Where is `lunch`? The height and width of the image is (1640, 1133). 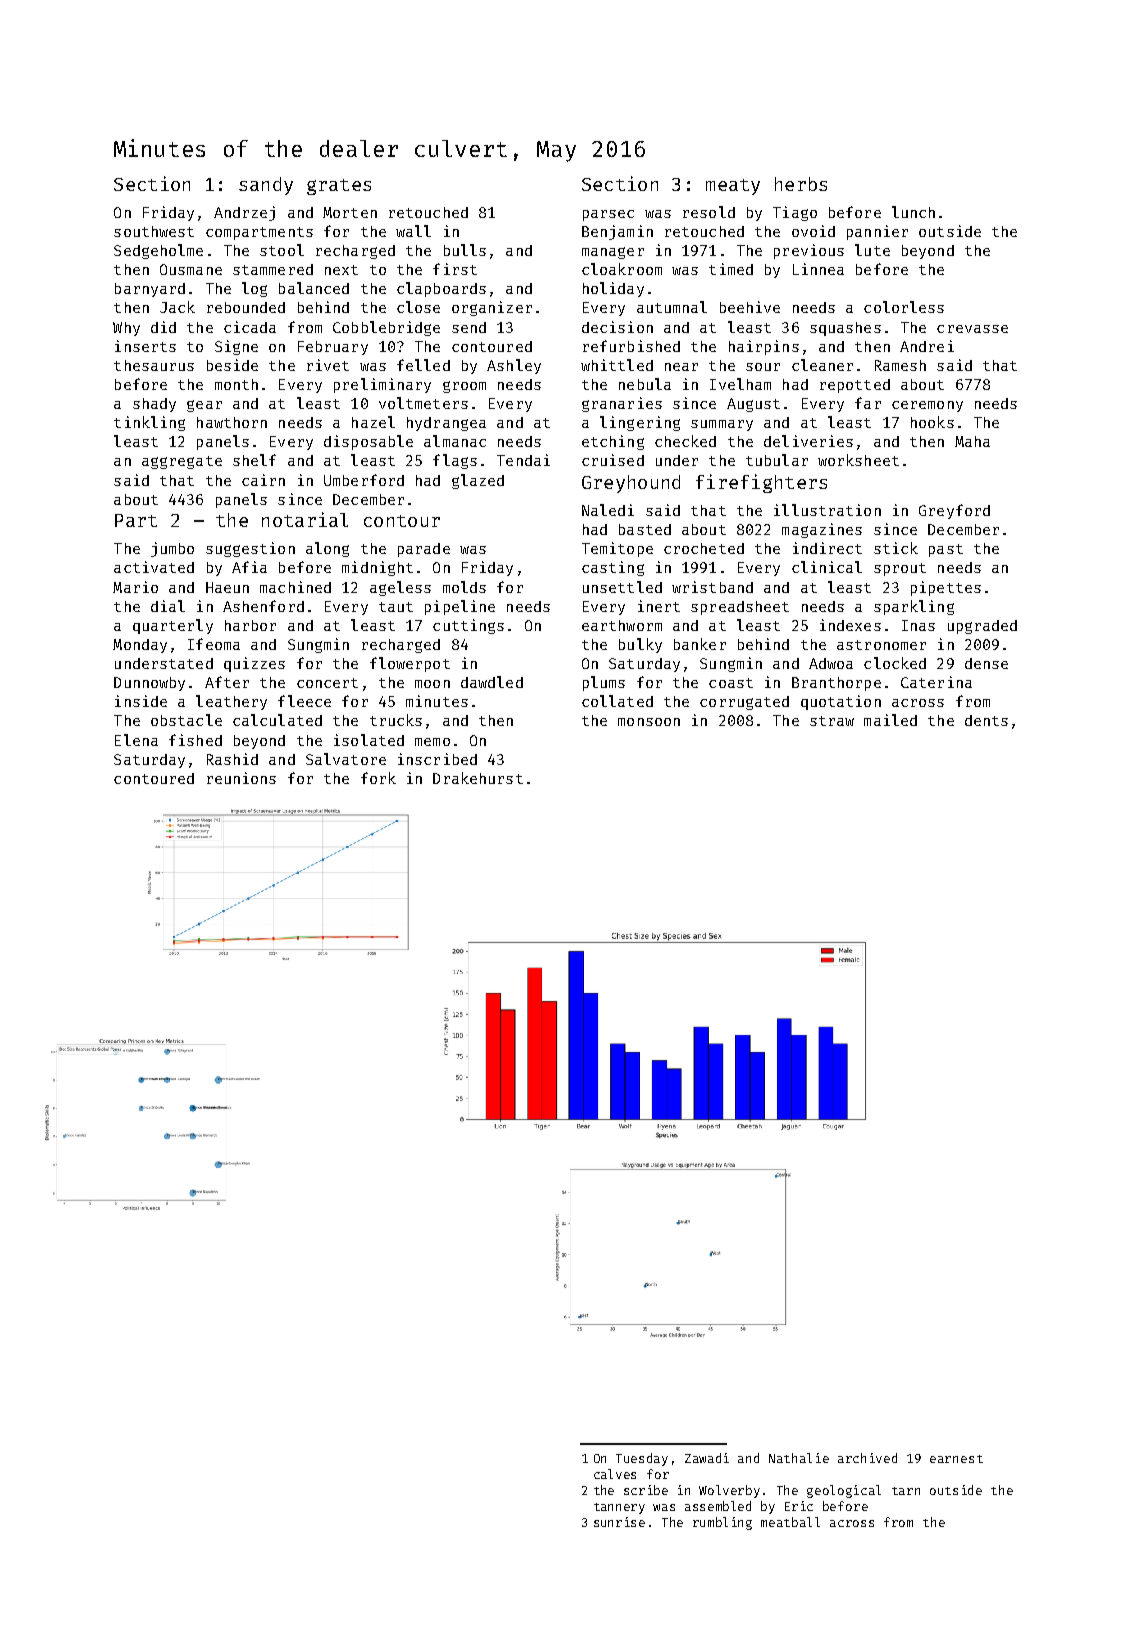 lunch is located at coordinates (913, 212).
